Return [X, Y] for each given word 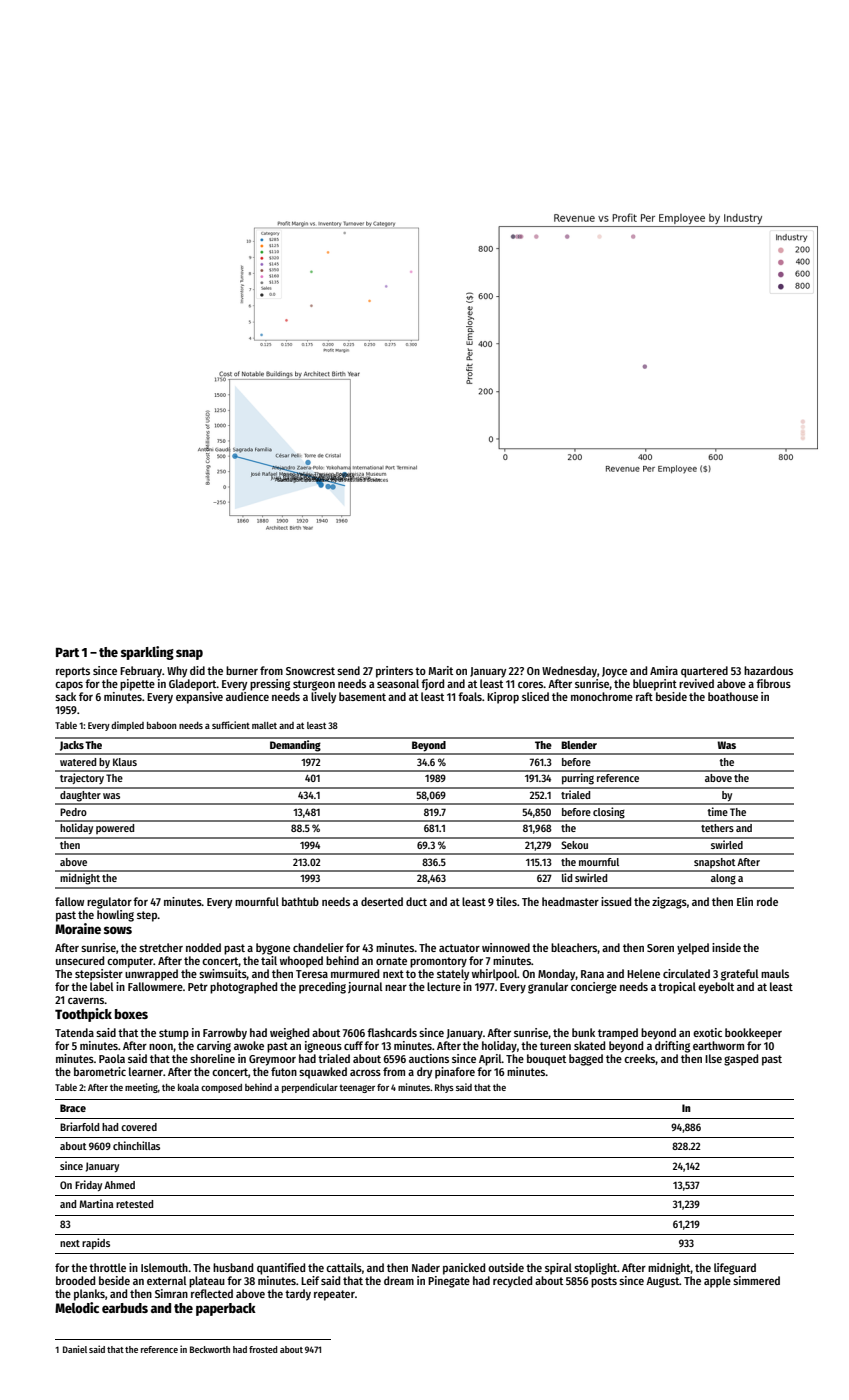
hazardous [768, 670]
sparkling [147, 653]
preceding [322, 988]
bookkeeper [753, 1034]
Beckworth [210, 1349]
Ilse [713, 1058]
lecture [444, 986]
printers [394, 672]
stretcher [161, 947]
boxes [131, 1014]
